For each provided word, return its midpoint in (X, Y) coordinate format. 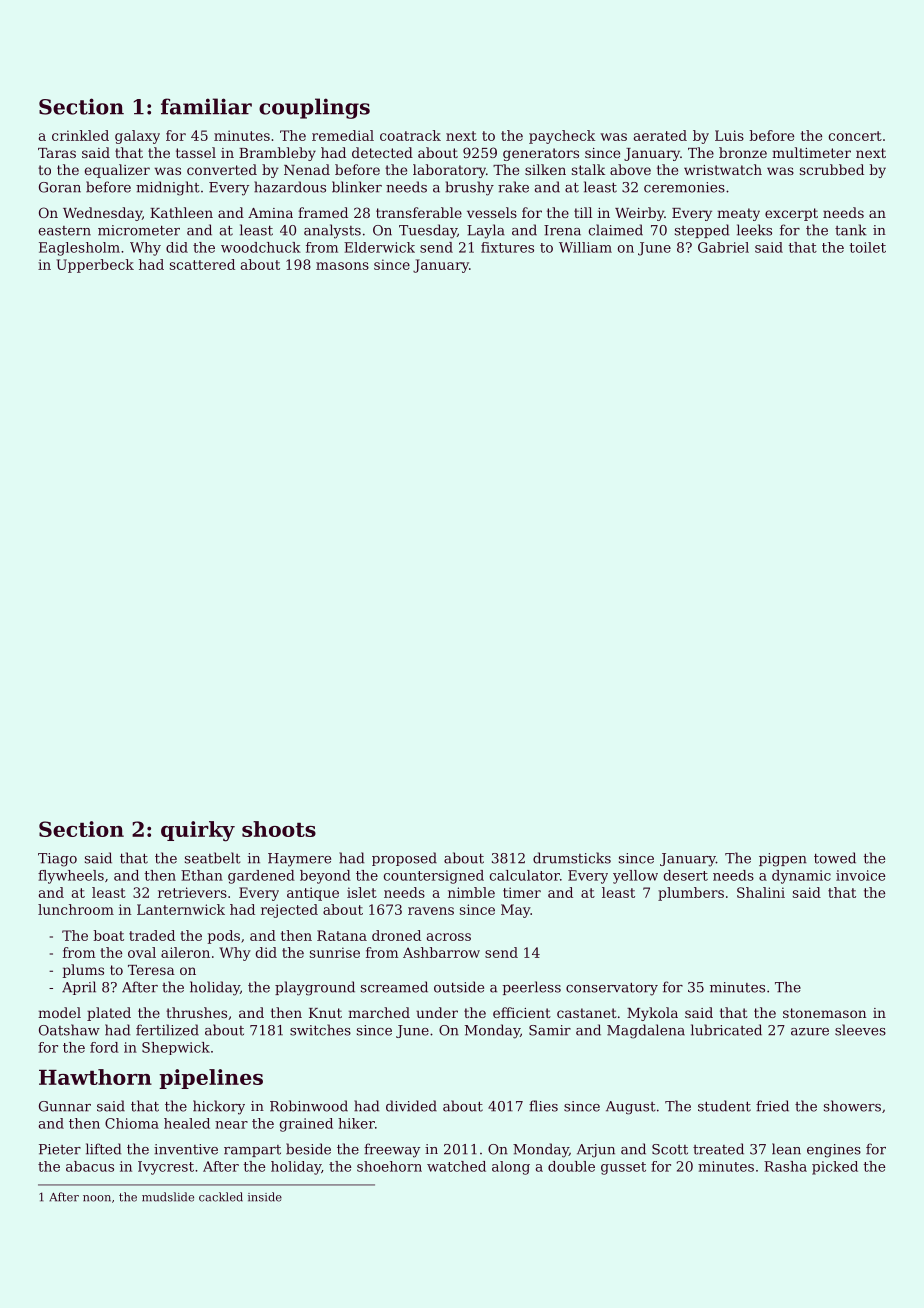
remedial (343, 135)
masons (342, 266)
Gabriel (723, 247)
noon (97, 1198)
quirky (198, 831)
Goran (60, 187)
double (571, 1166)
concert (855, 136)
